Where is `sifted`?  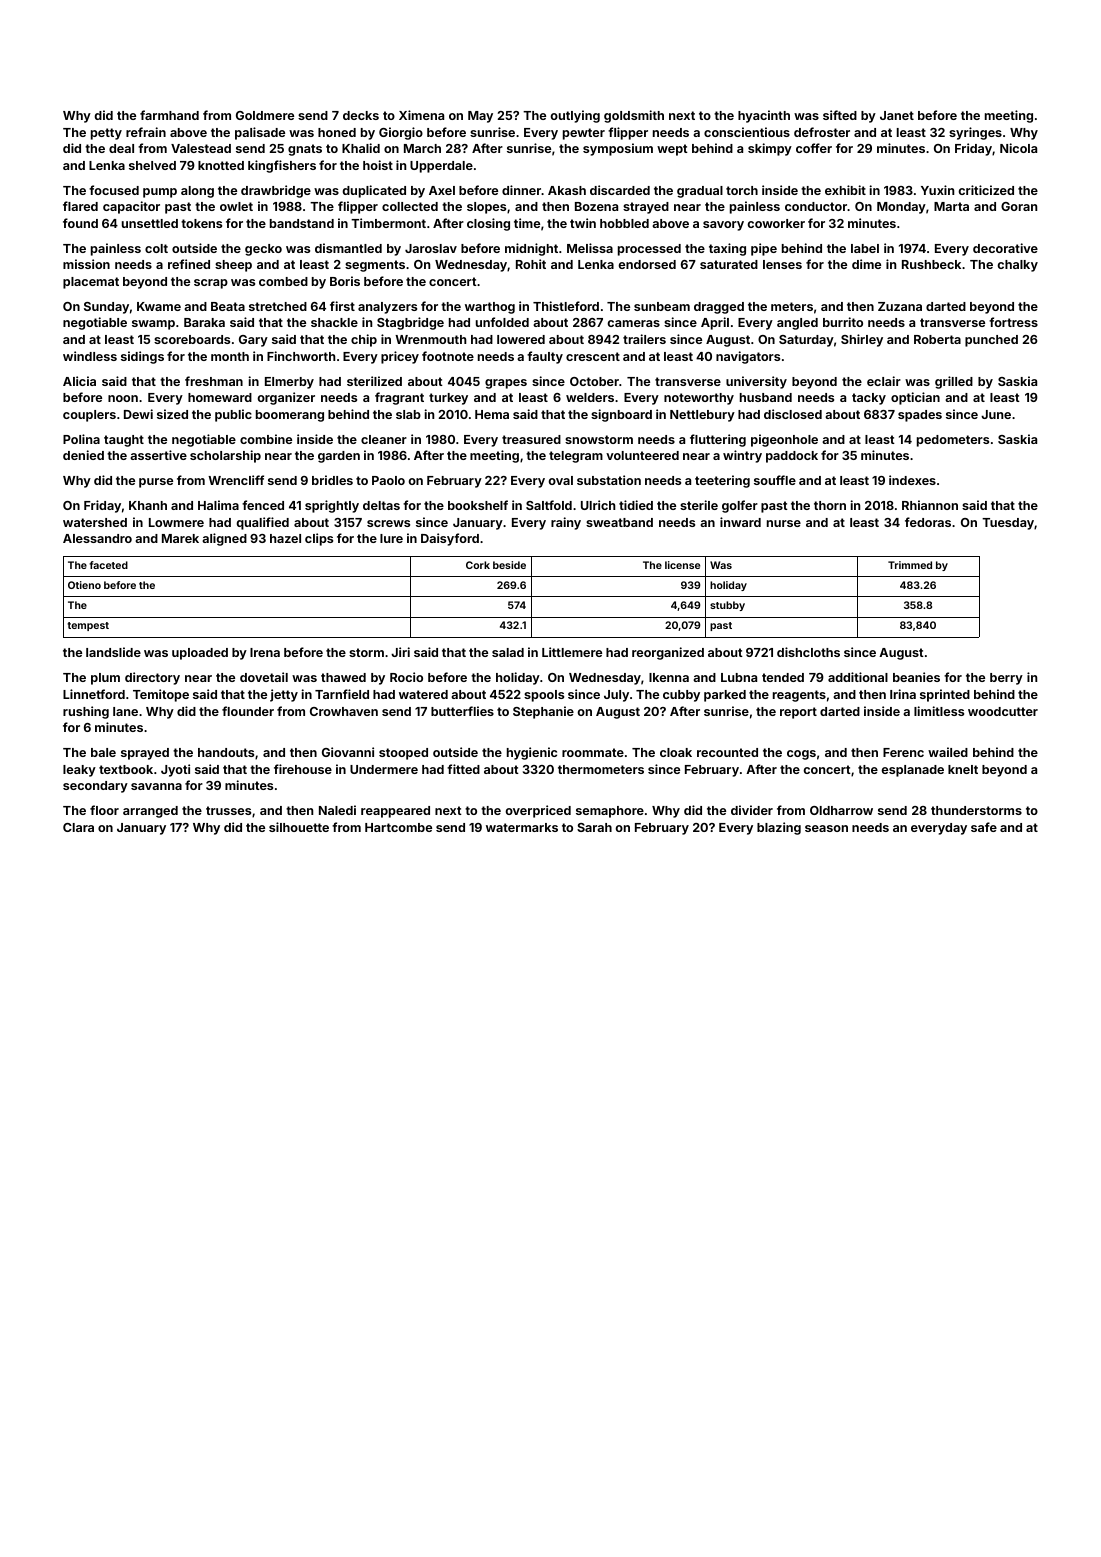 sifted is located at coordinates (840, 115).
